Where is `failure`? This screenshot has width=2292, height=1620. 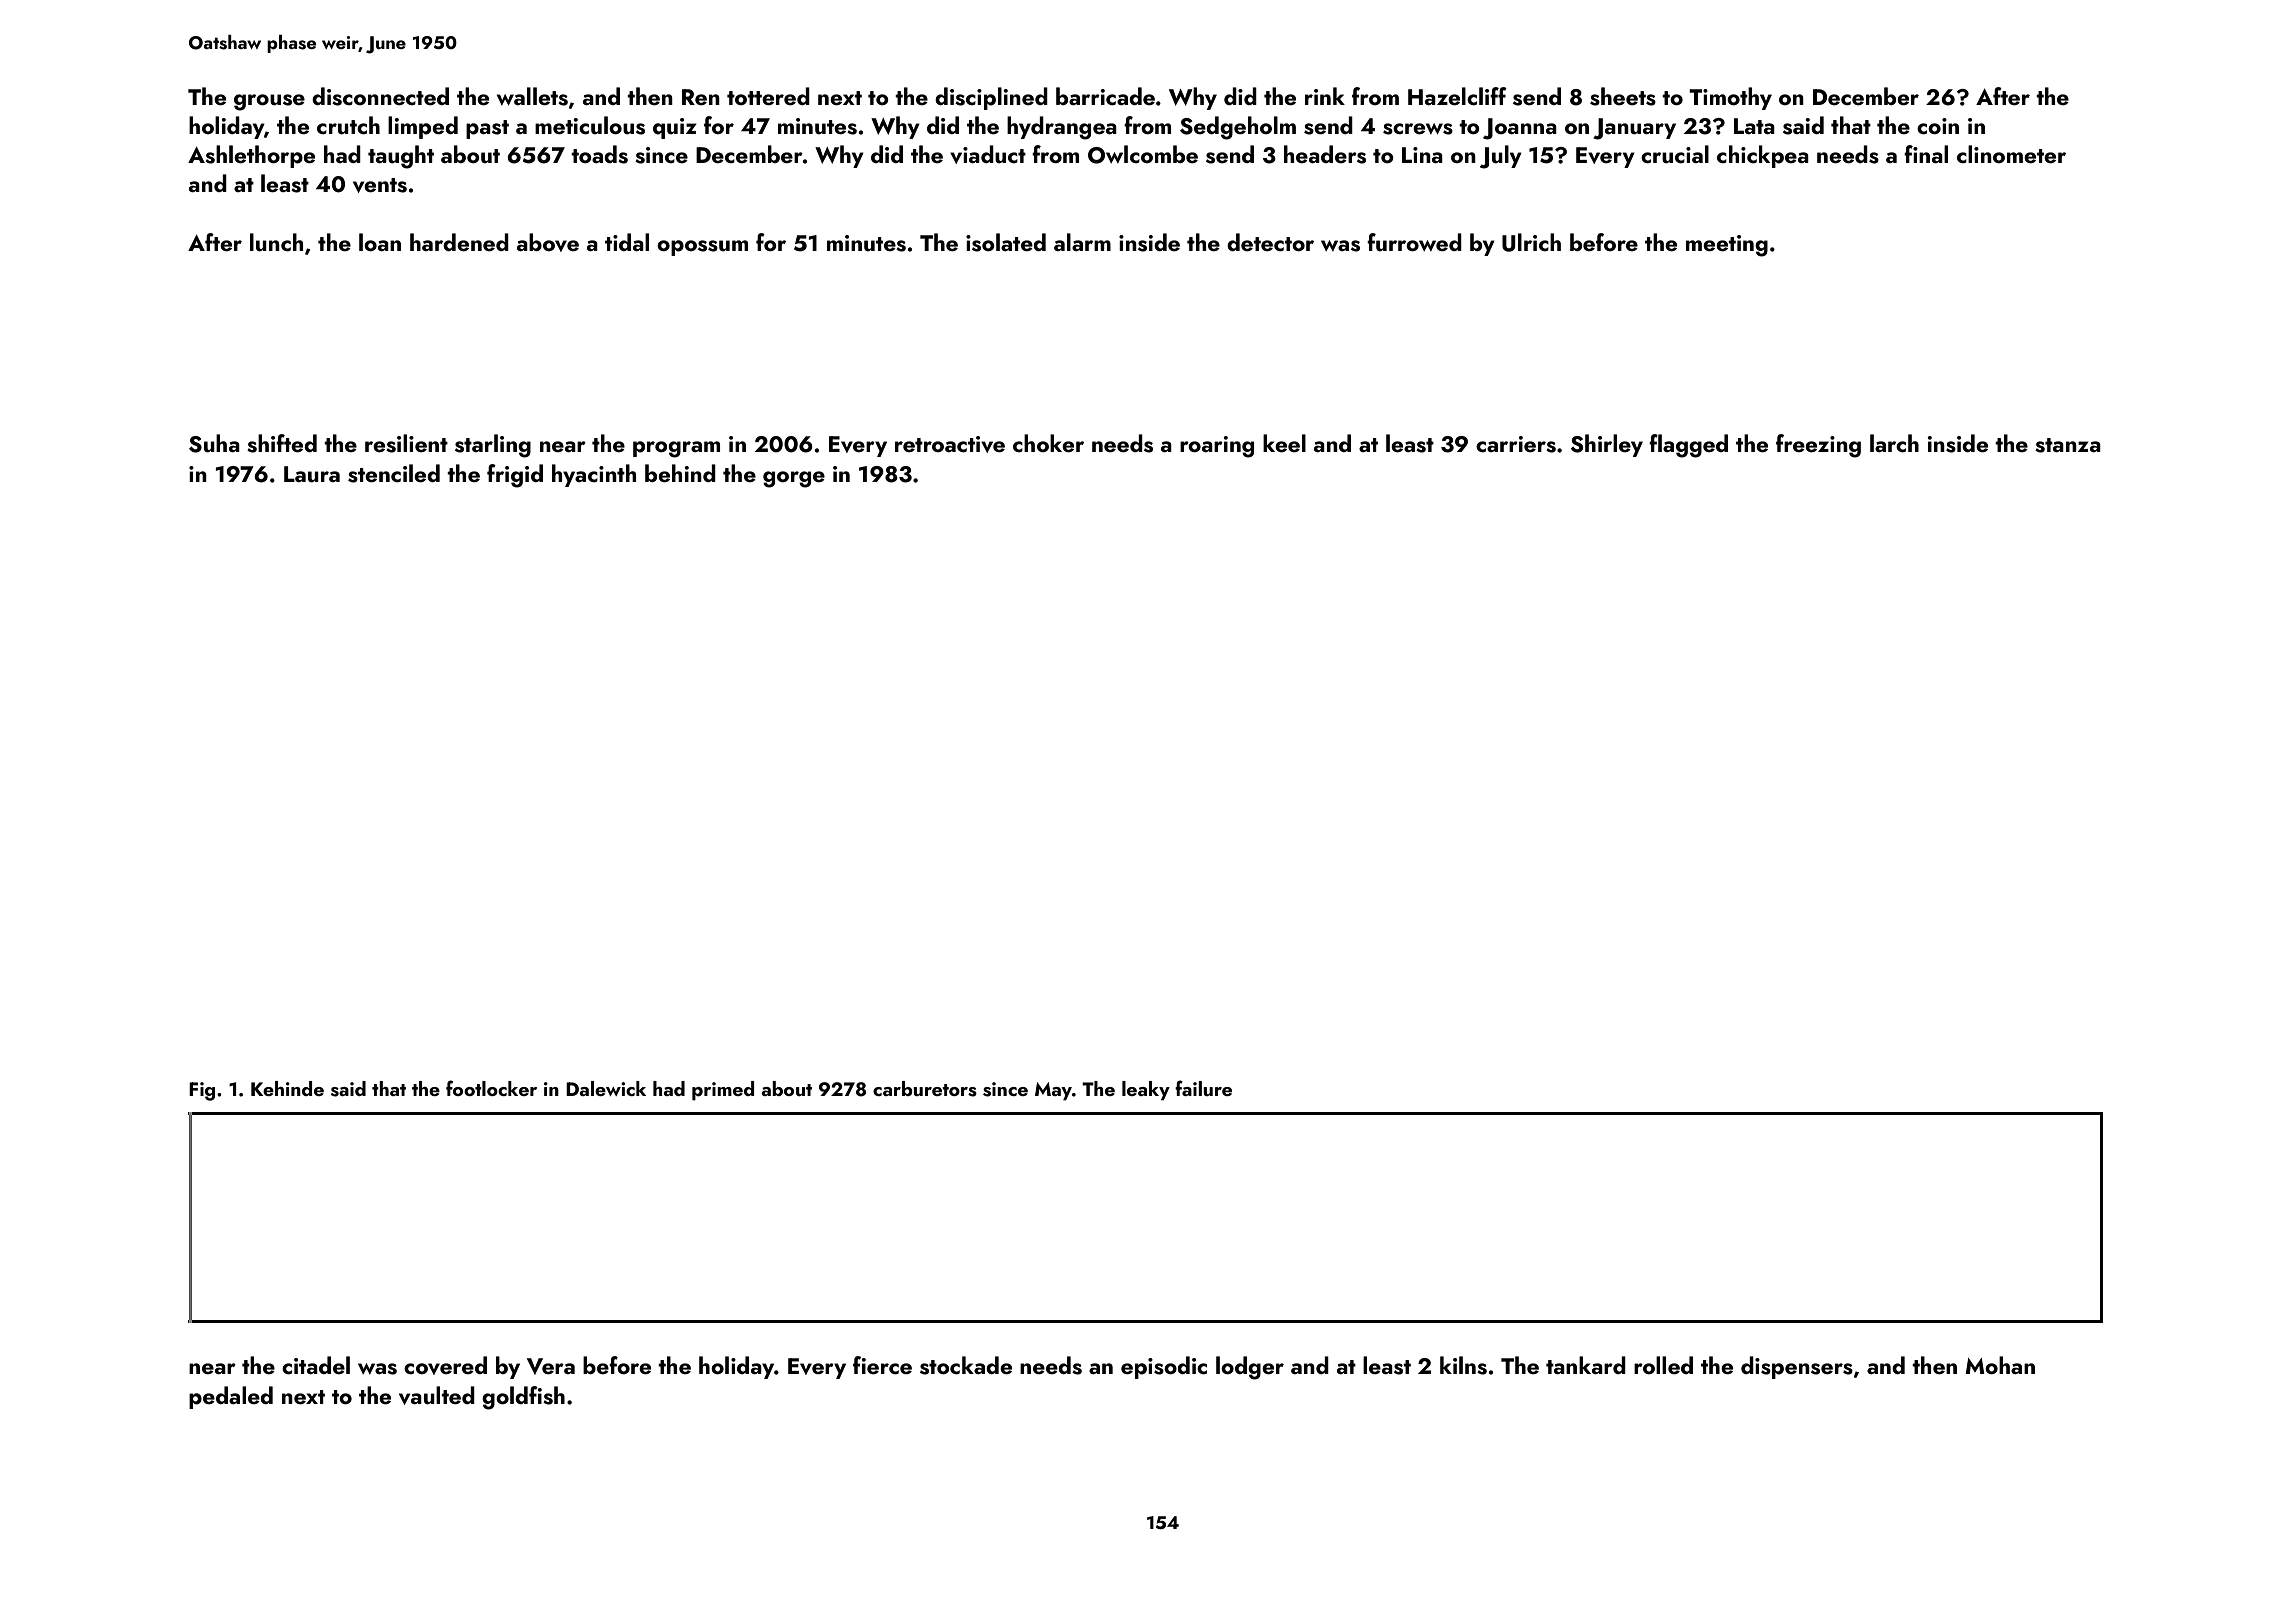
failure is located at coordinates (1203, 1088).
